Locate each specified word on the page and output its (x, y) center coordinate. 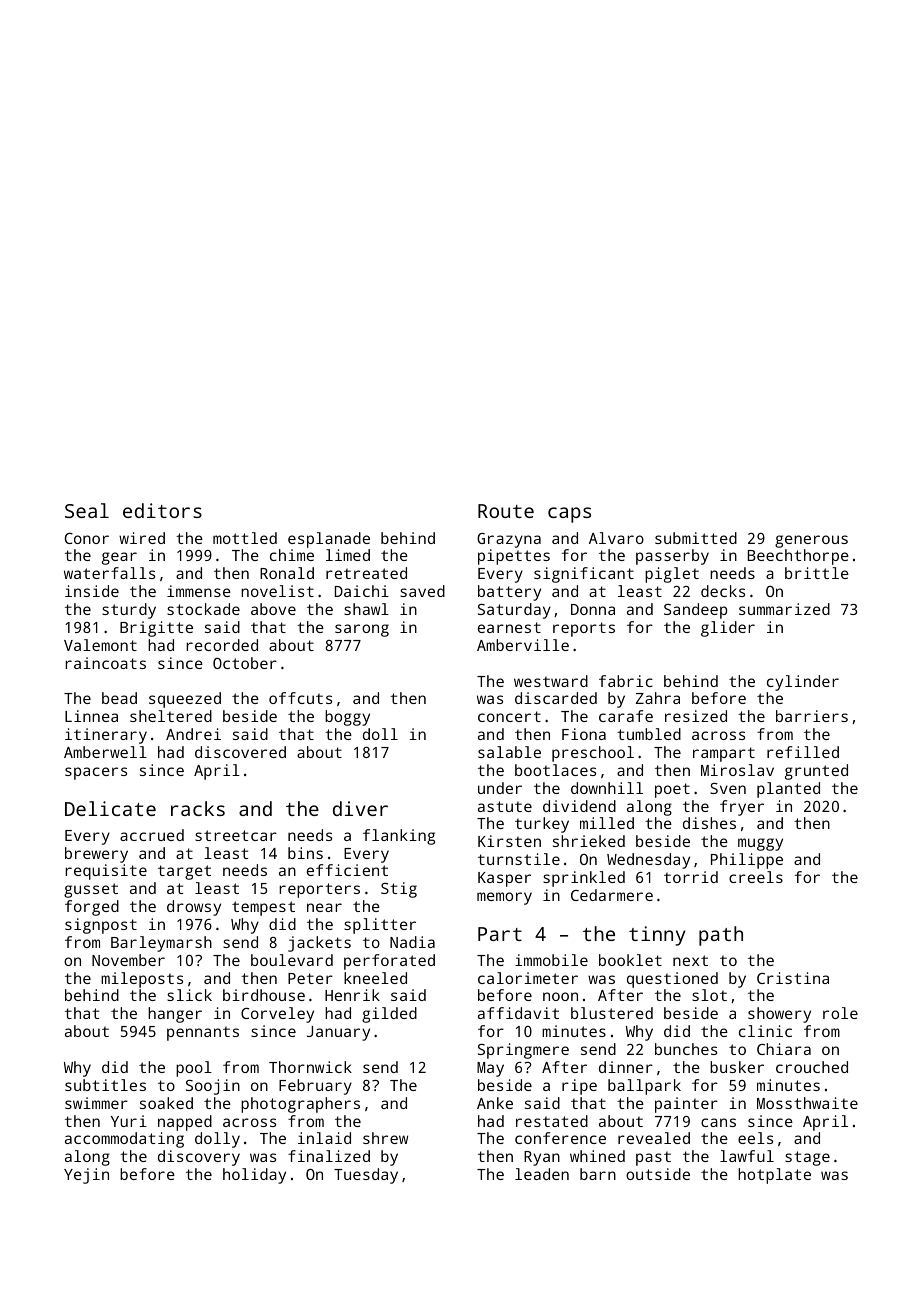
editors (162, 510)
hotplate (774, 1176)
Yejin (86, 1176)
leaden (542, 1174)
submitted (696, 538)
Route (506, 511)
